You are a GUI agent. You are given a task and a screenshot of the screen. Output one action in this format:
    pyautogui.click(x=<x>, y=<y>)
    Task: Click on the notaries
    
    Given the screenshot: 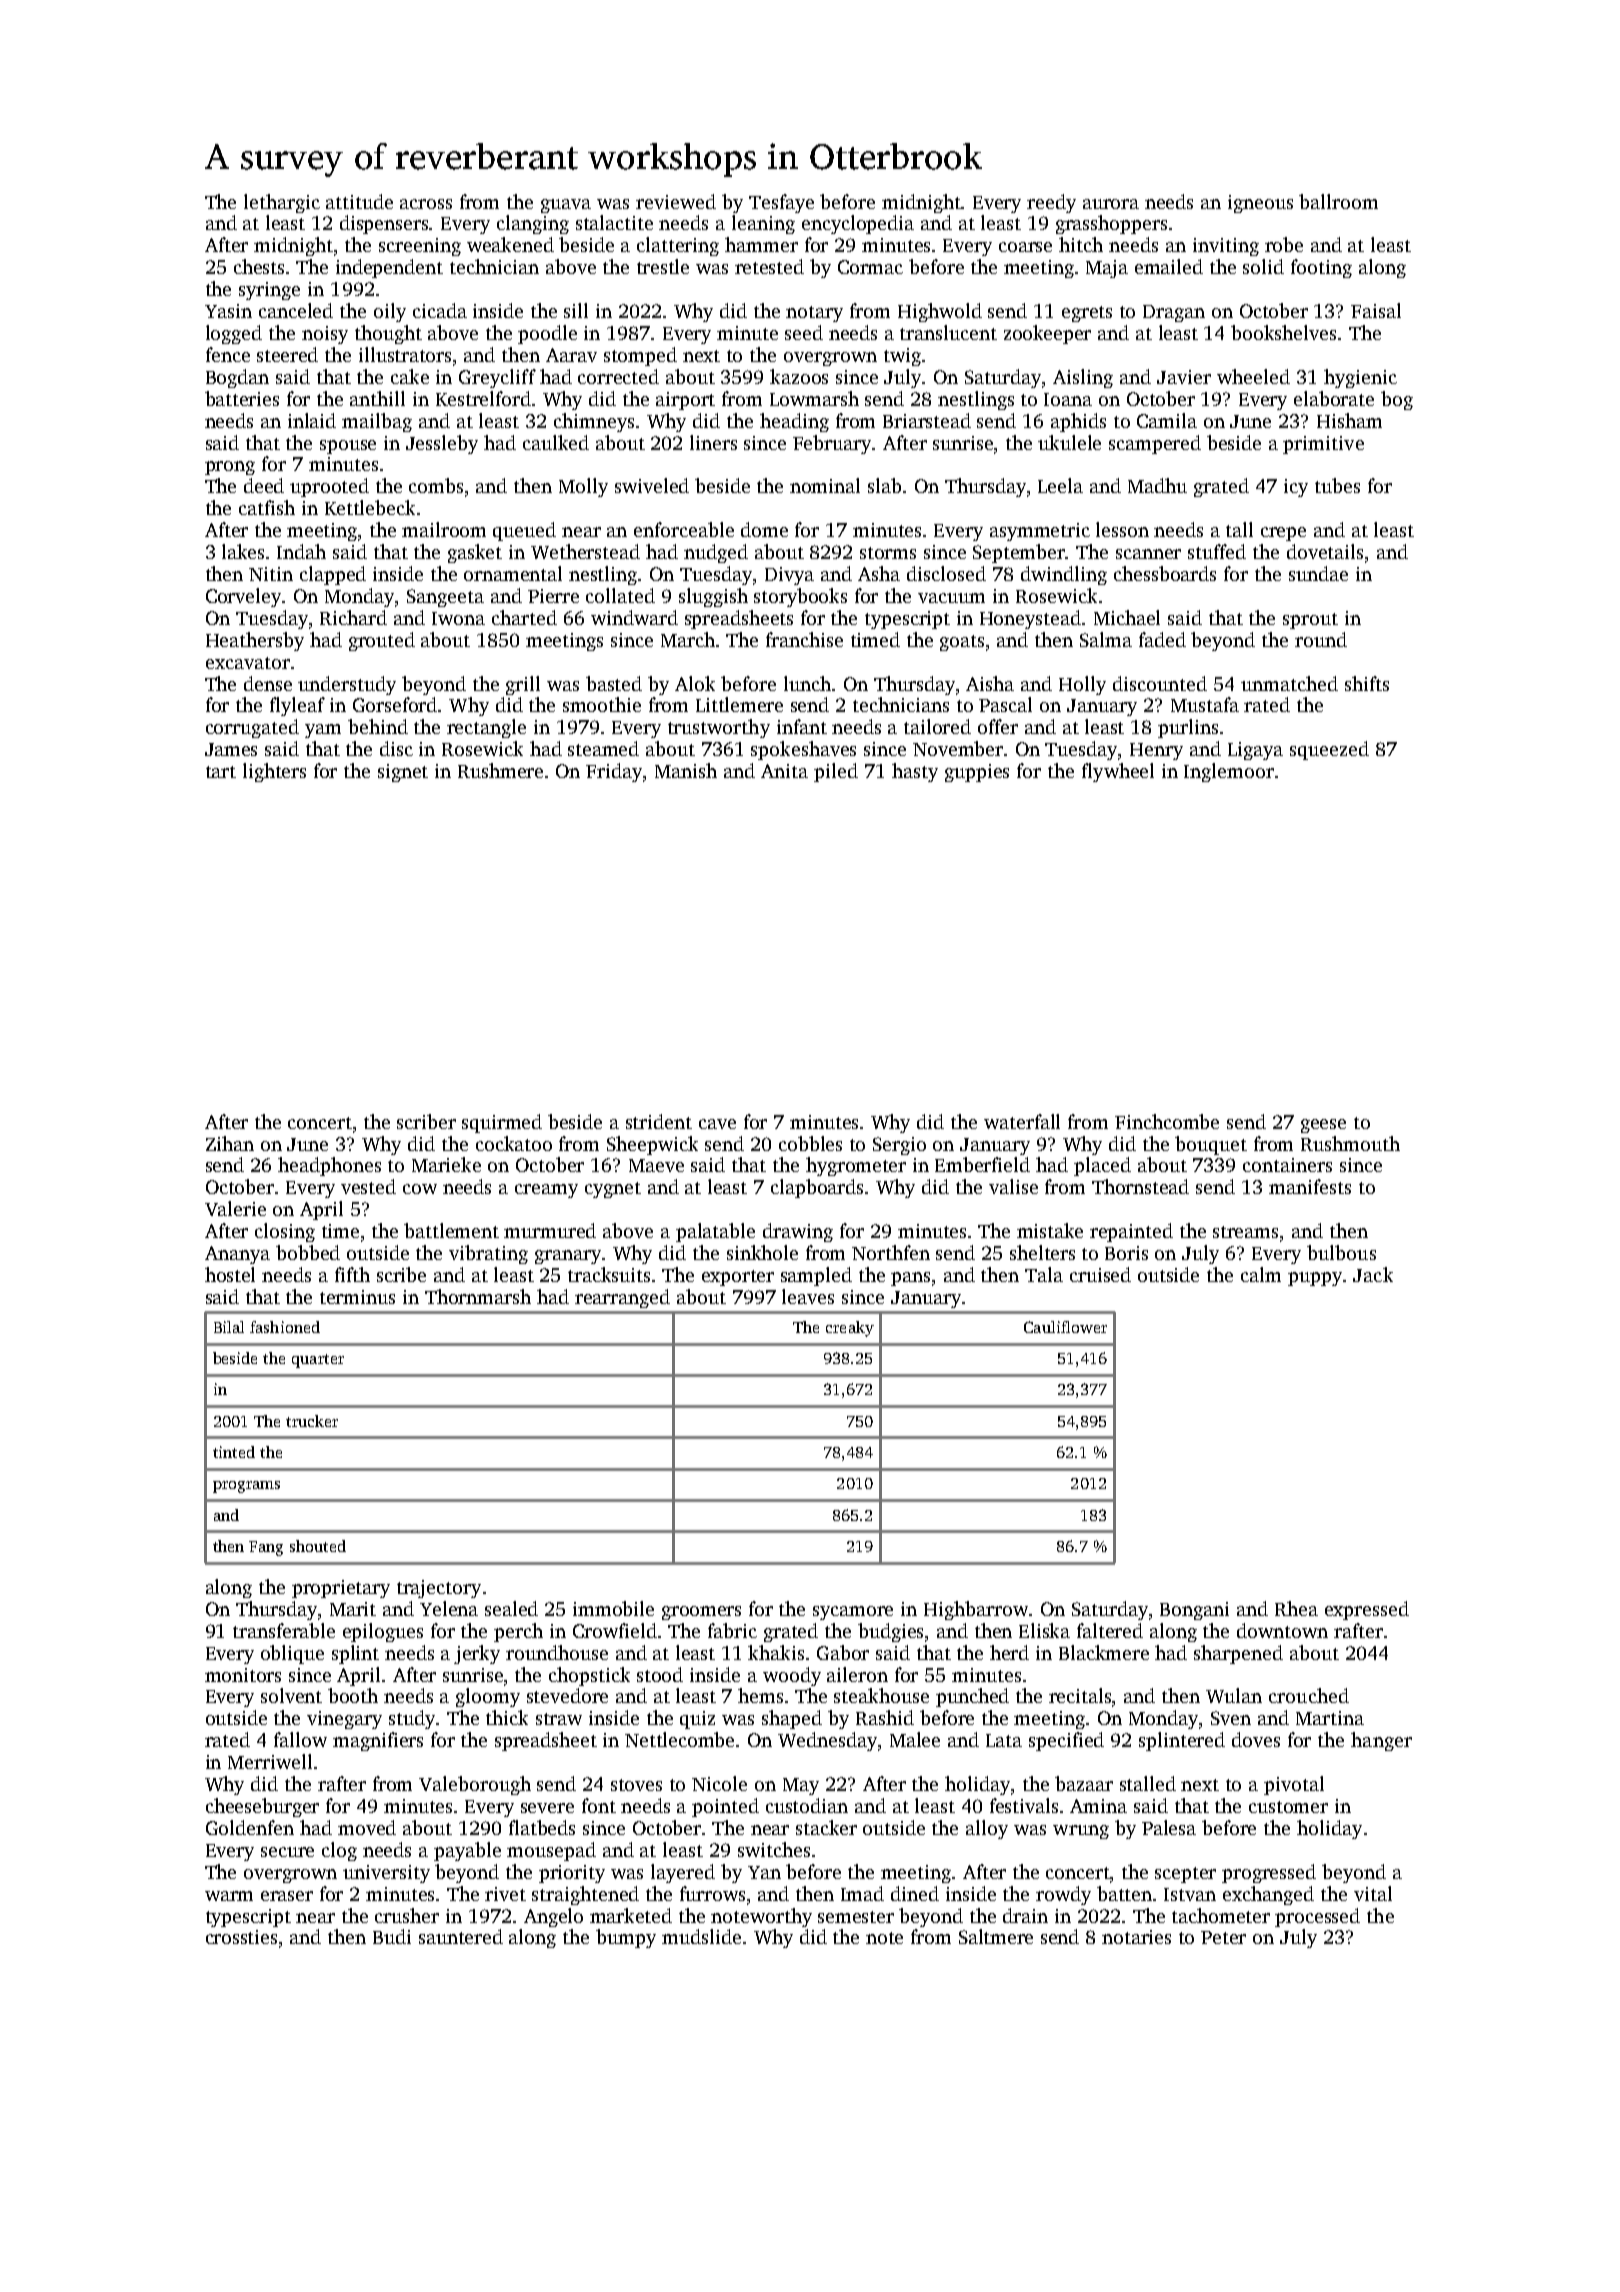 What is the action you would take?
    pyautogui.click(x=1136, y=1937)
